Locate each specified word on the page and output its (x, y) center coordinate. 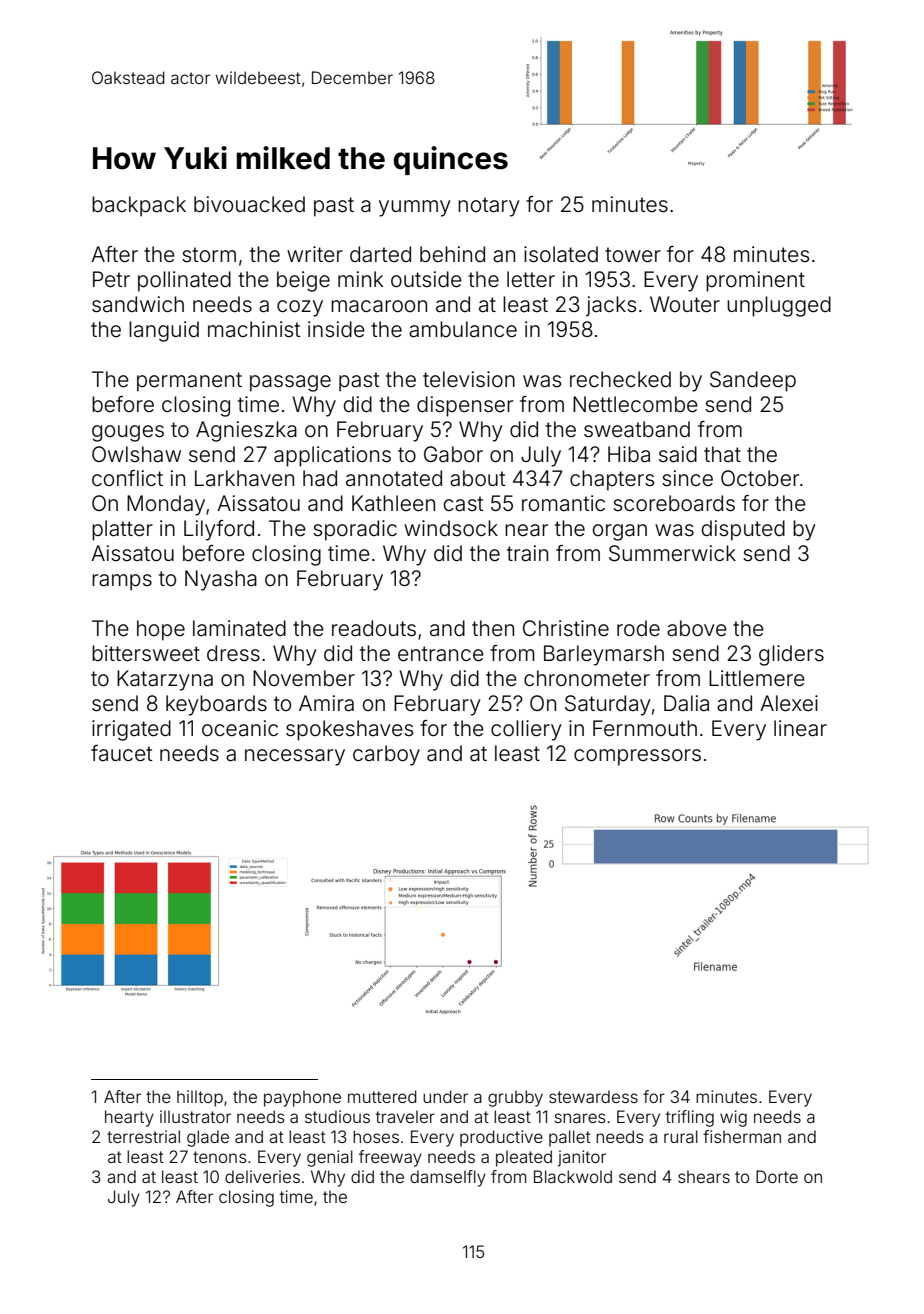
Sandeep (753, 381)
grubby (515, 1098)
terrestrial (143, 1136)
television (469, 379)
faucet (121, 753)
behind (452, 254)
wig (733, 1118)
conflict (127, 478)
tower (633, 255)
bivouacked (249, 204)
